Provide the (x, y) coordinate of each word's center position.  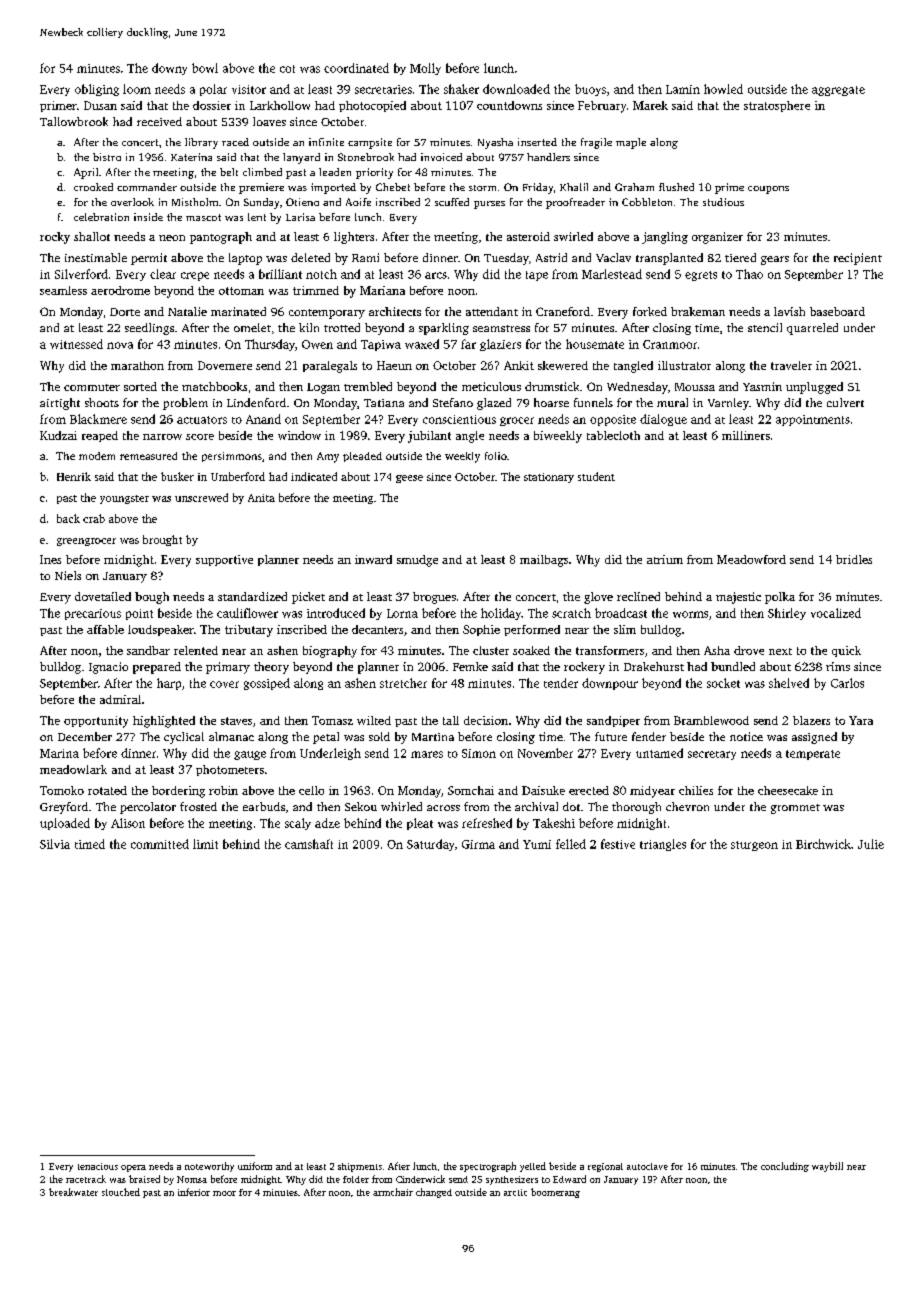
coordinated (356, 68)
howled (723, 89)
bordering (178, 792)
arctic (515, 1192)
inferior (194, 1192)
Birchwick (823, 844)
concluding (785, 1167)
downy (169, 69)
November (545, 753)
